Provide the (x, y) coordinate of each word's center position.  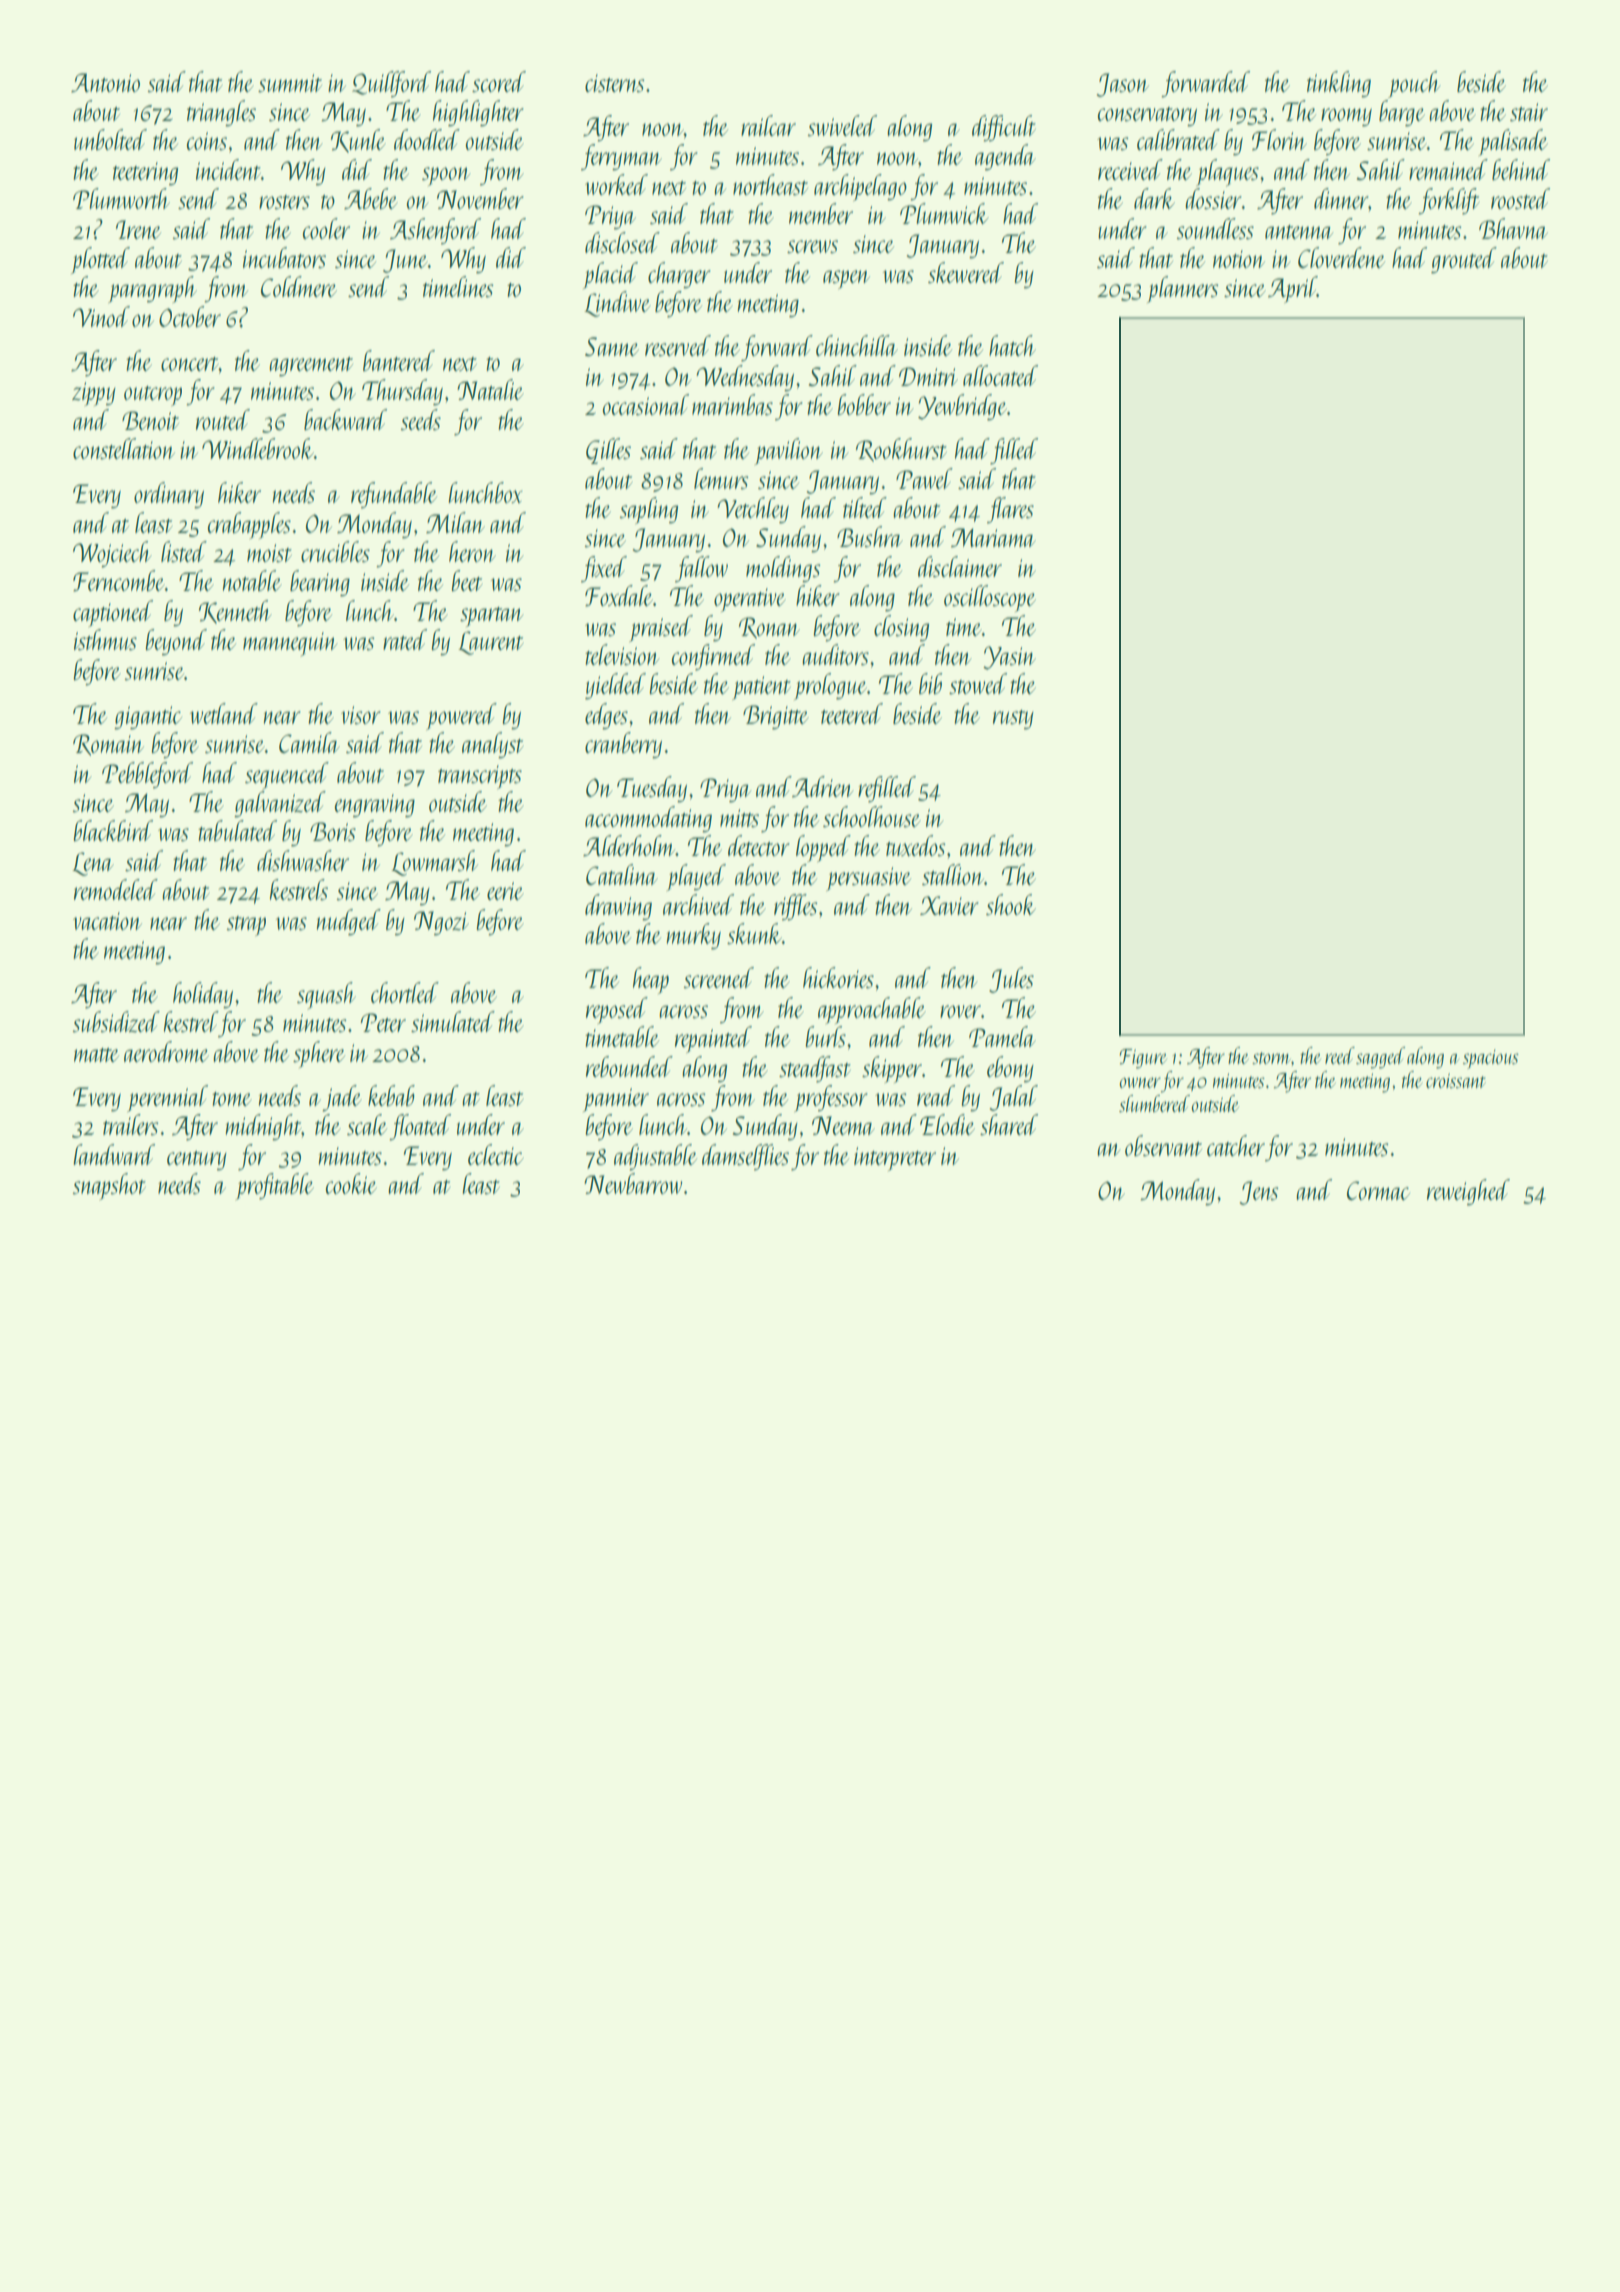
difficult (1004, 128)
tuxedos (916, 845)
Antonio (105, 82)
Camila (309, 742)
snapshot (109, 1186)
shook (1011, 904)
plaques (1227, 173)
